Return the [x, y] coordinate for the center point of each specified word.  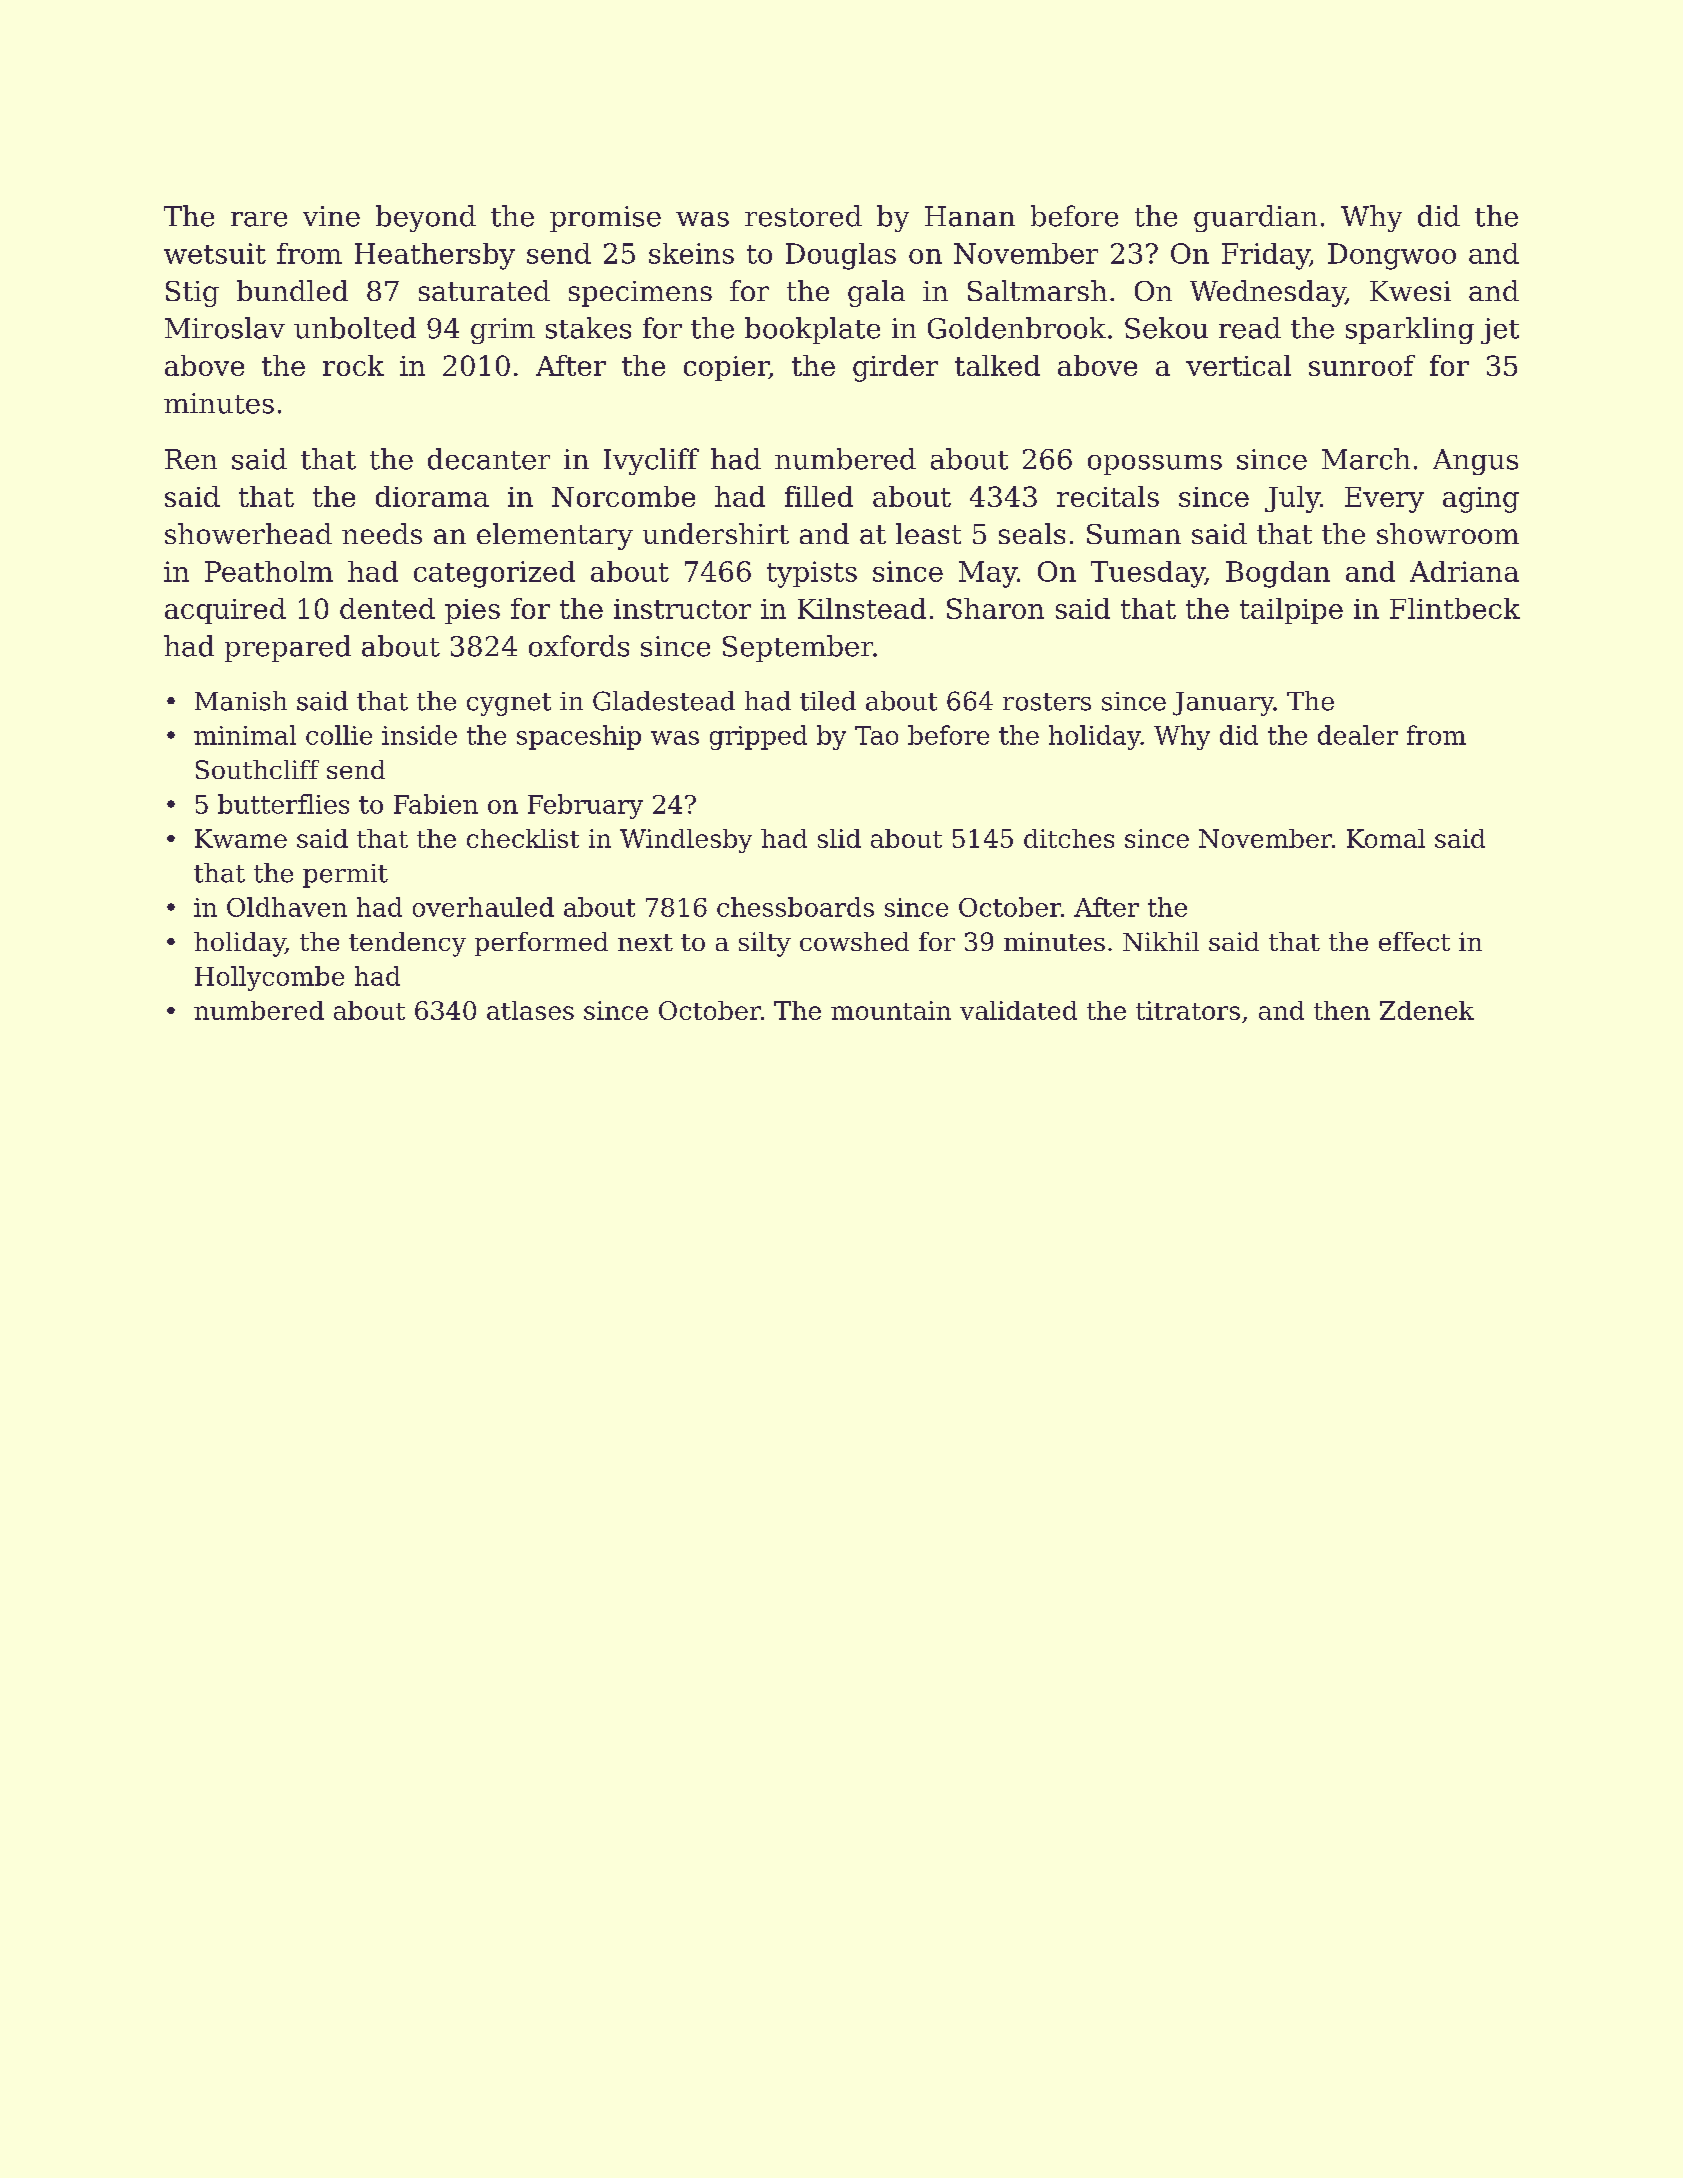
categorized [494, 574]
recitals [1108, 496]
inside [419, 735]
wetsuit [215, 253]
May [988, 574]
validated [1018, 1010]
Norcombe [623, 496]
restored [803, 216]
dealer [1358, 735]
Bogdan [1278, 574]
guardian [1255, 218]
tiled [828, 701]
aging [1481, 500]
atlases [530, 1010]
